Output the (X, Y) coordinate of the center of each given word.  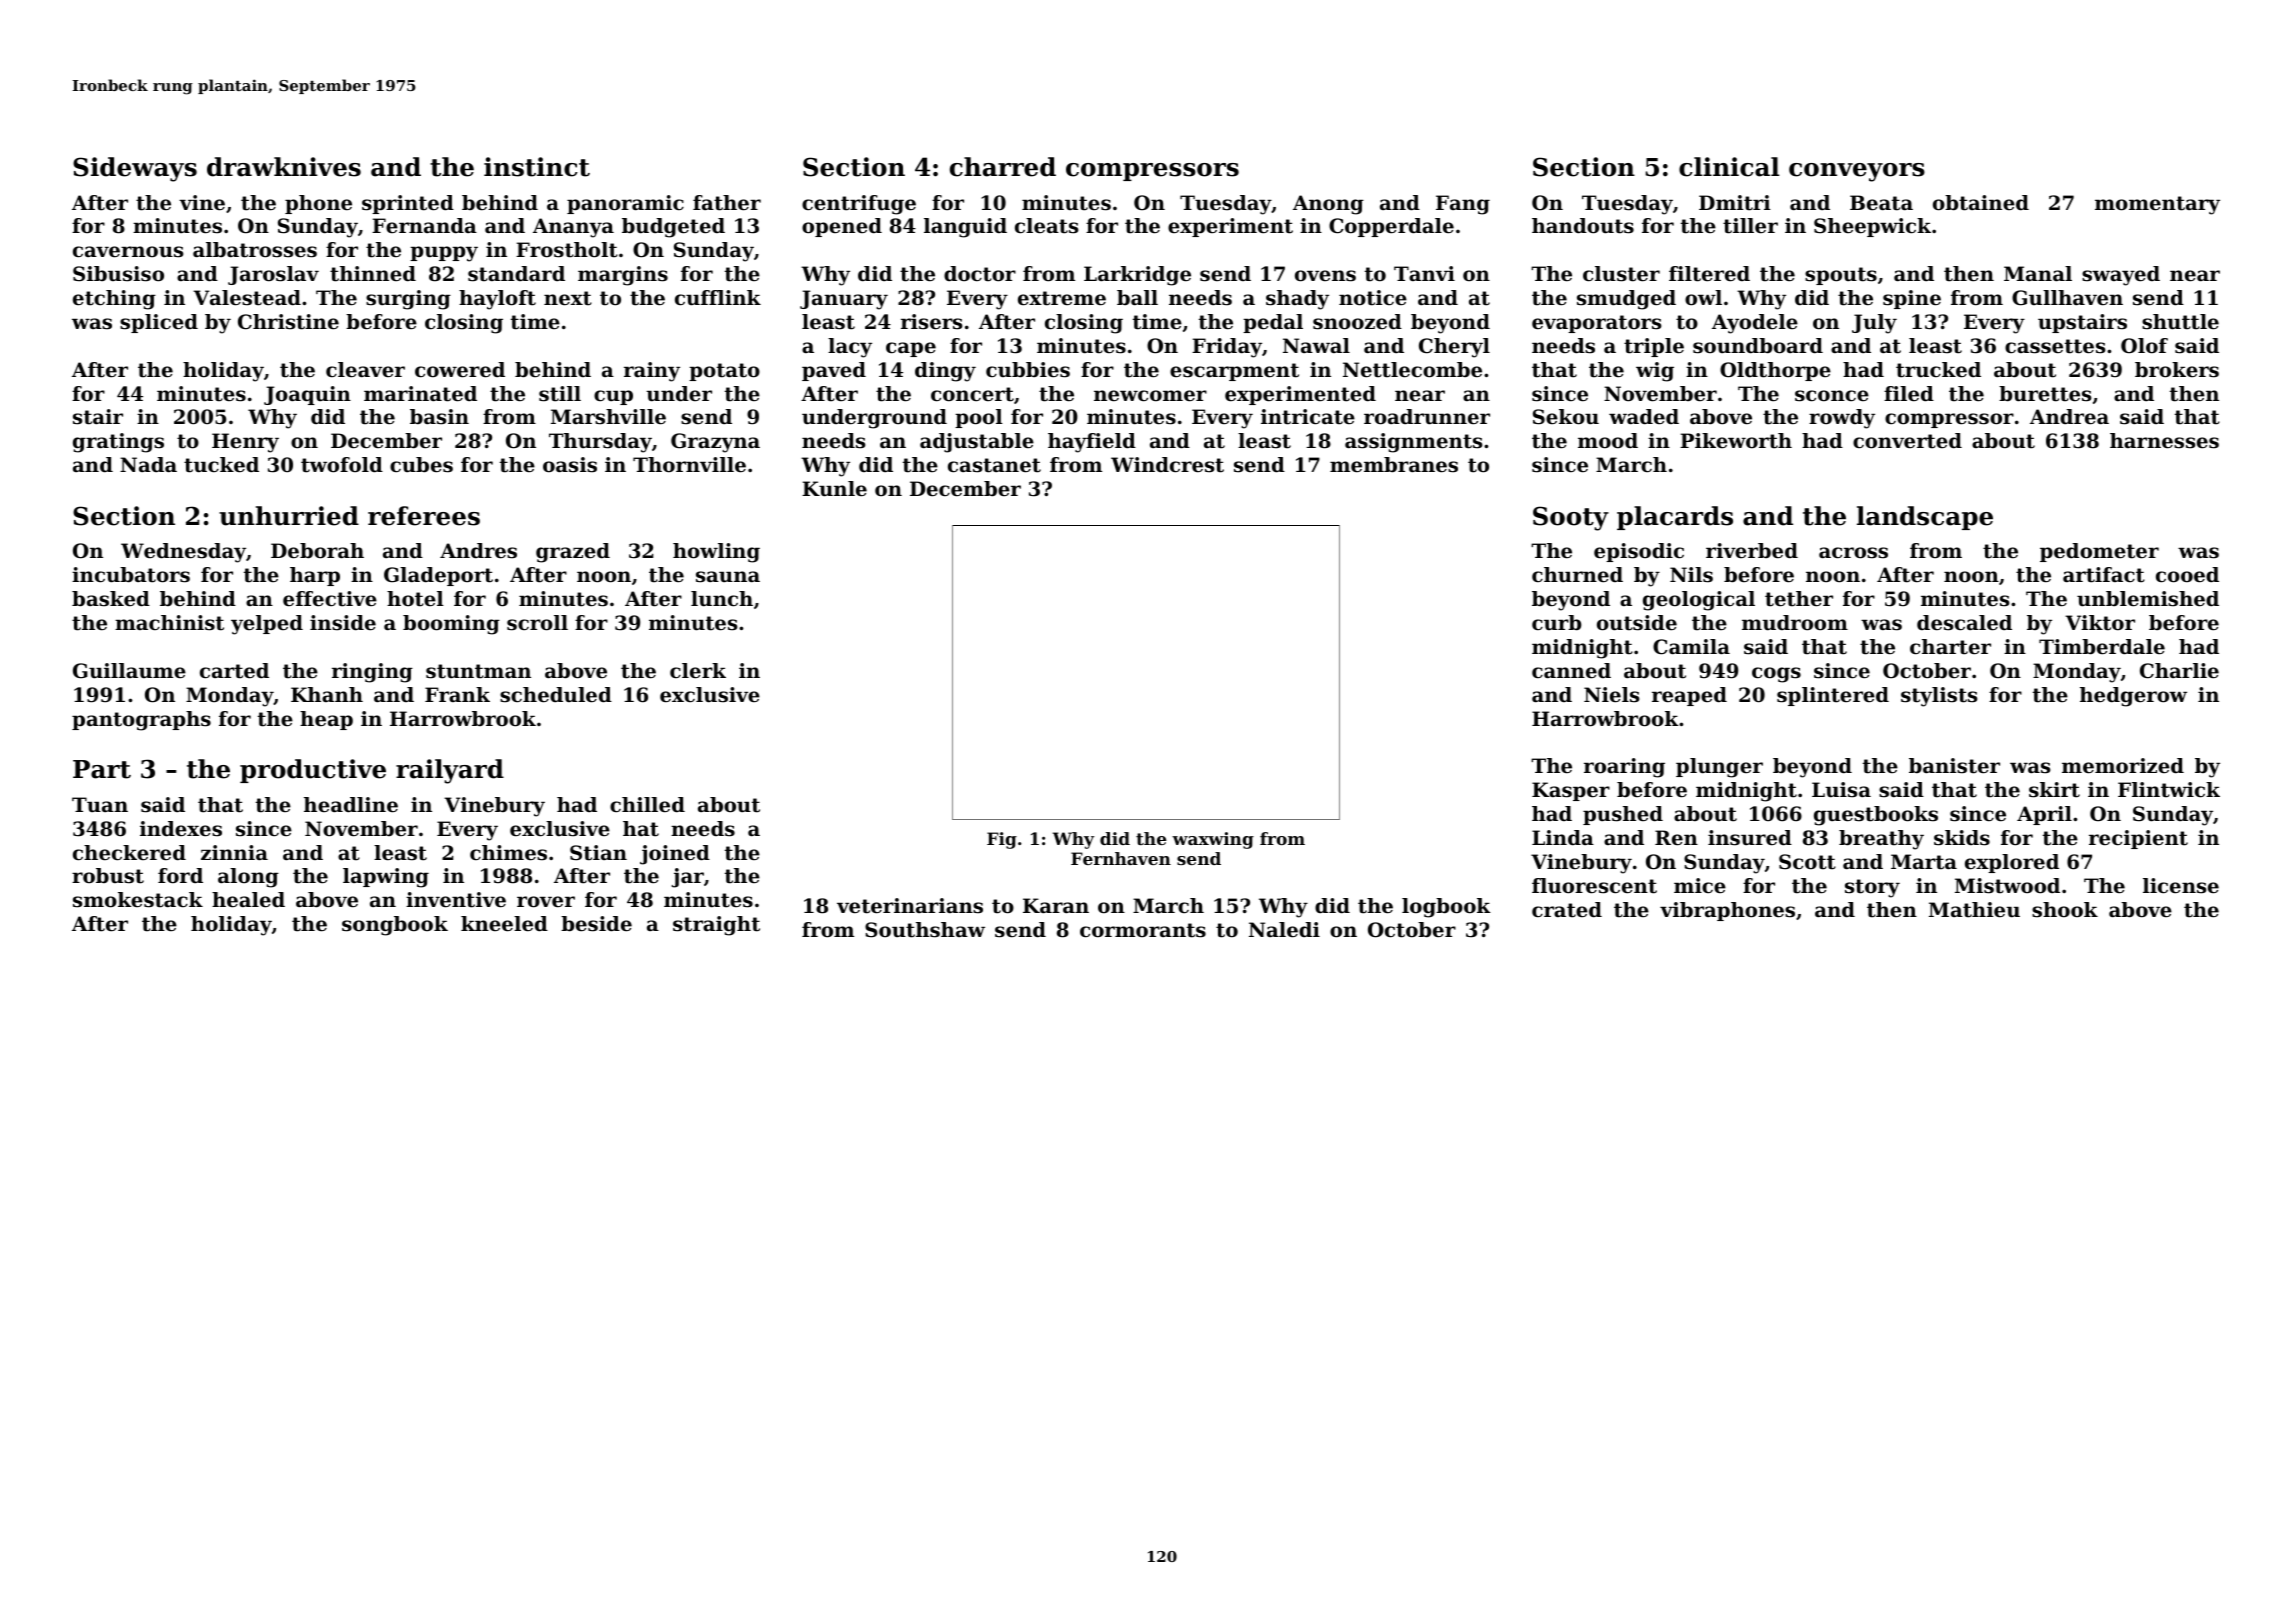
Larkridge (1137, 276)
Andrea (2069, 417)
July (1874, 324)
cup (613, 397)
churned (1577, 575)
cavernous (128, 252)
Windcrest (1167, 465)
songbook (395, 926)
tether (1799, 599)
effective (330, 599)
